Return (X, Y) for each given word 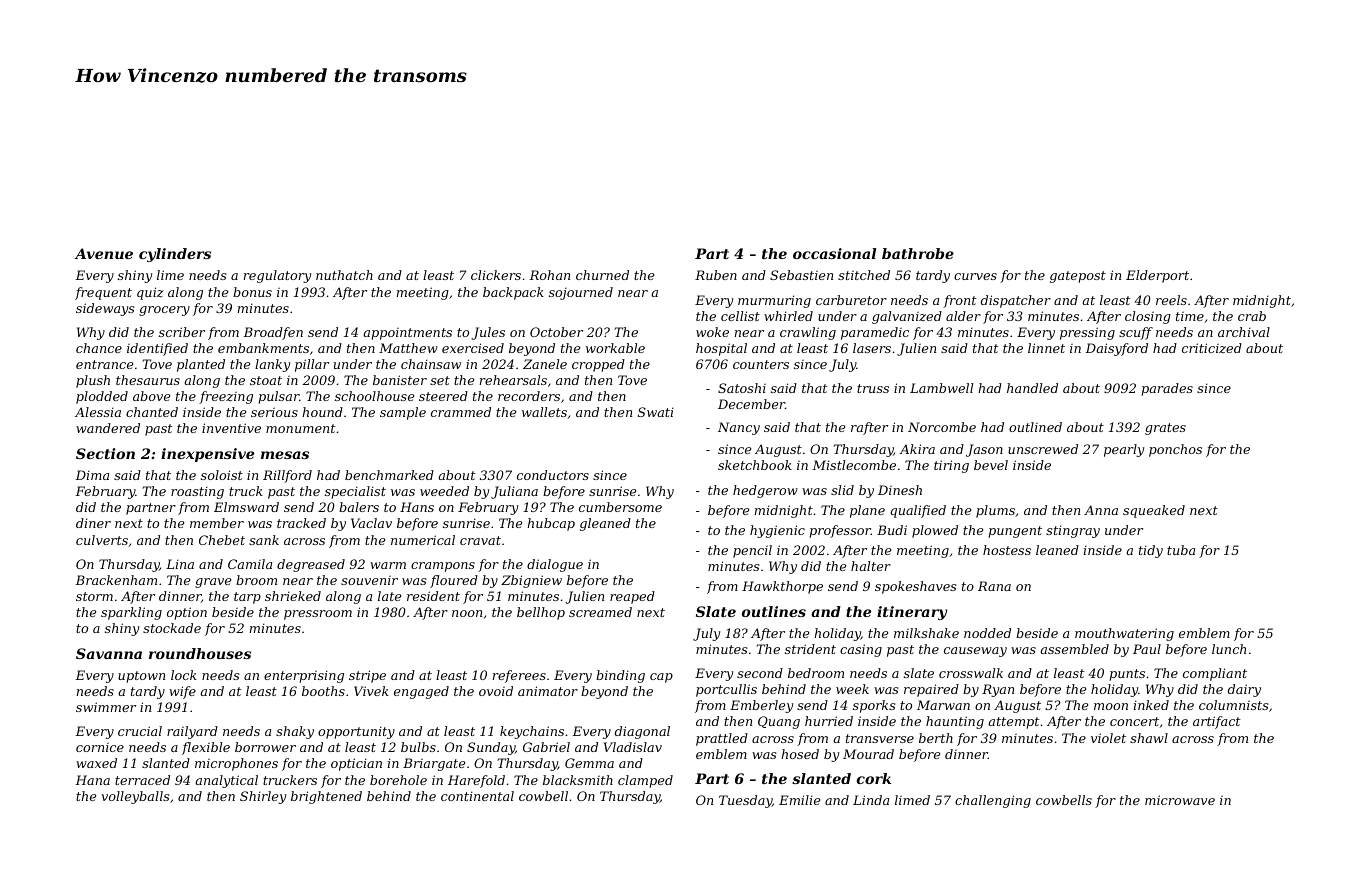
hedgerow (765, 491)
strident (810, 649)
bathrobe (918, 253)
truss (873, 388)
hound (322, 412)
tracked (301, 523)
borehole (398, 780)
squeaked (1154, 511)
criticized (1212, 348)
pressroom (318, 615)
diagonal (642, 732)
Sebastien (801, 275)
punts (1127, 675)
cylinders (175, 255)
